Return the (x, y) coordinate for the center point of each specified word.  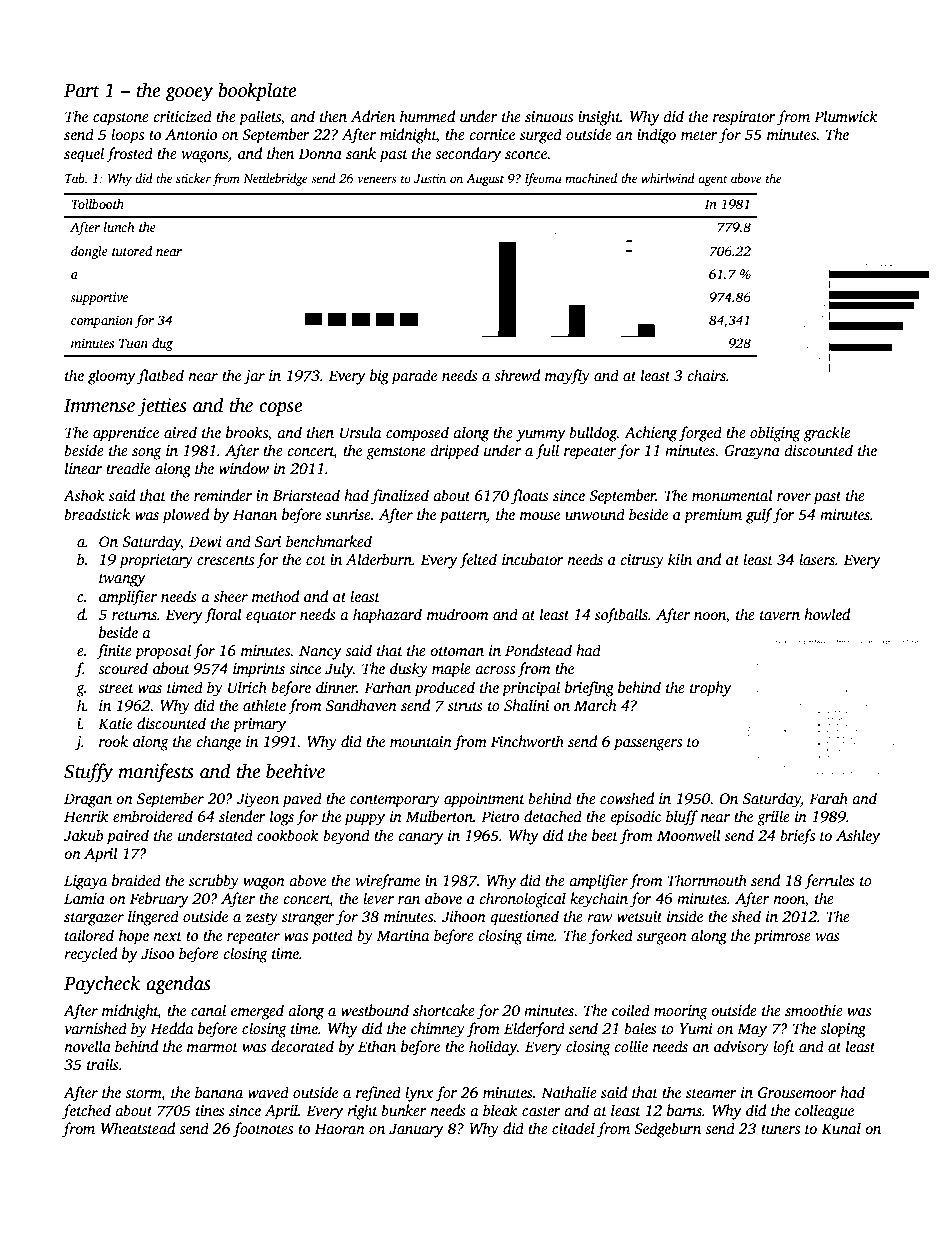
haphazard (387, 616)
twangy (122, 580)
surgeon (662, 939)
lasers (817, 559)
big (379, 377)
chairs (706, 375)
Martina (403, 935)
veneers (376, 179)
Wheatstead (138, 1128)
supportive (99, 298)
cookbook (288, 835)
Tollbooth (97, 204)
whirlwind (668, 178)
